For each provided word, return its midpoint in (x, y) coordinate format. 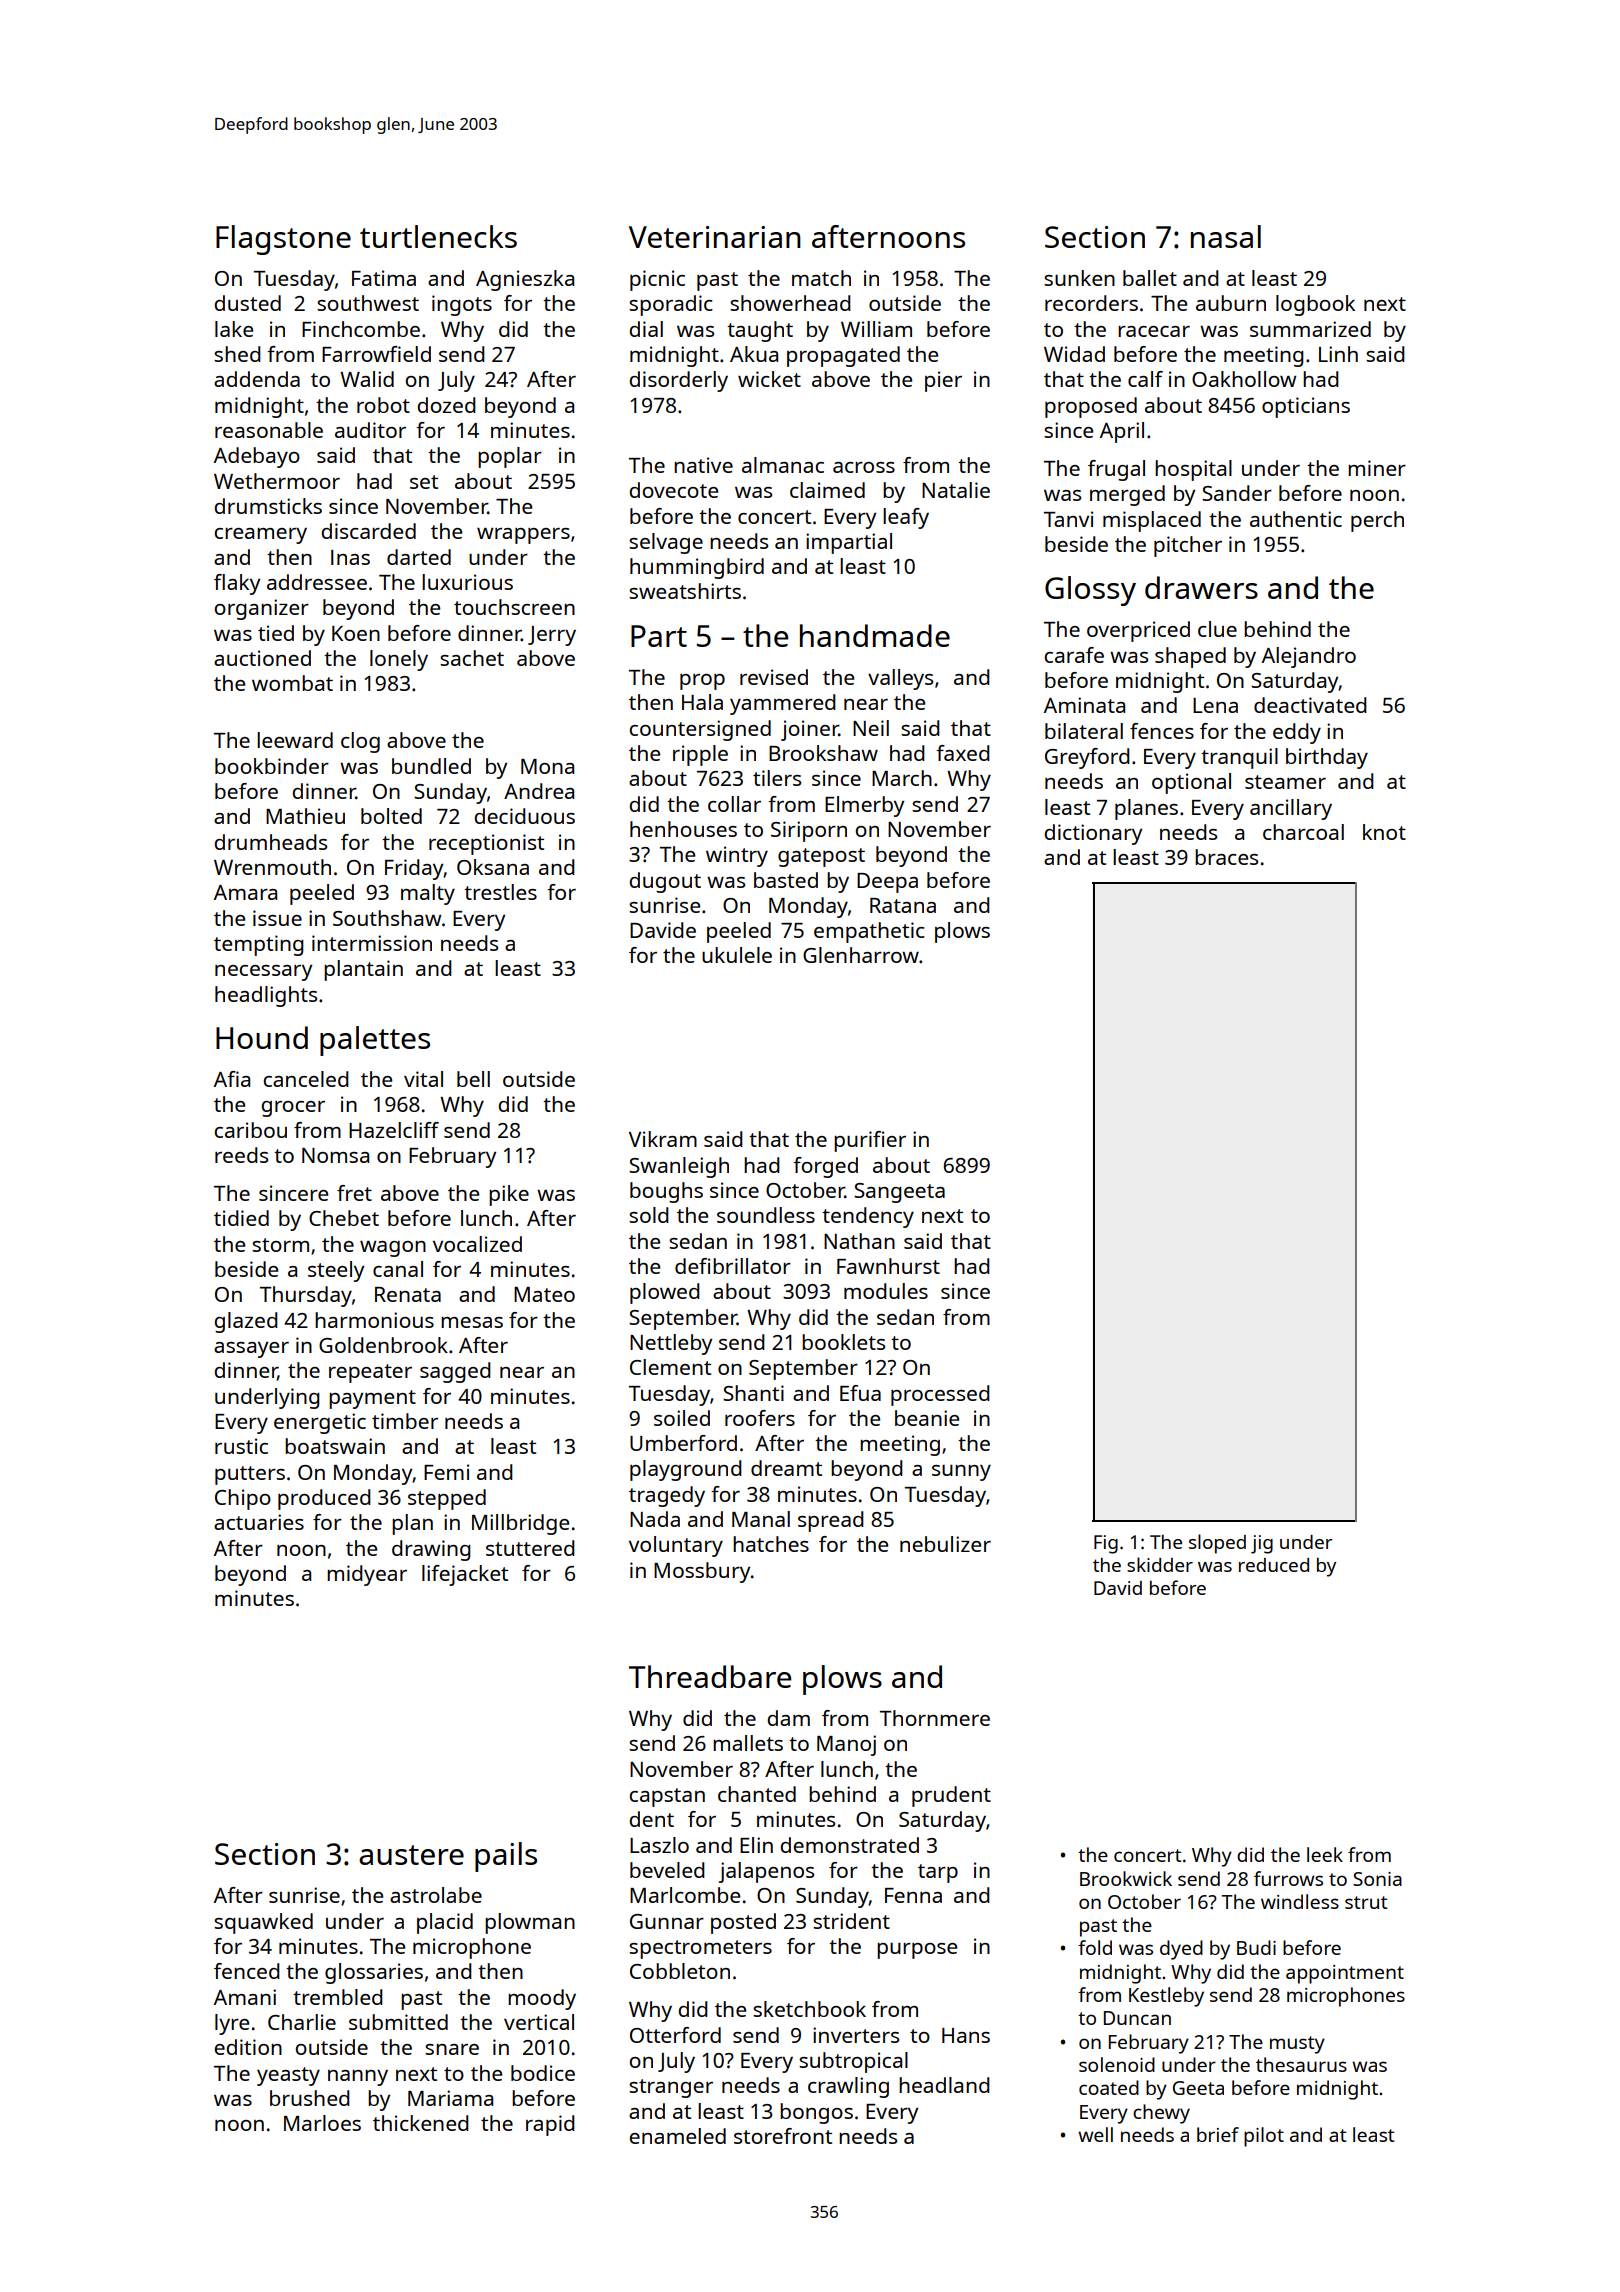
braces (1226, 857)
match (821, 278)
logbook (1315, 305)
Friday (414, 869)
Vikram (663, 1139)
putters (250, 1475)
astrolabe (436, 1895)
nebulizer (945, 1544)
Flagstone (283, 240)
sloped (1217, 1544)
